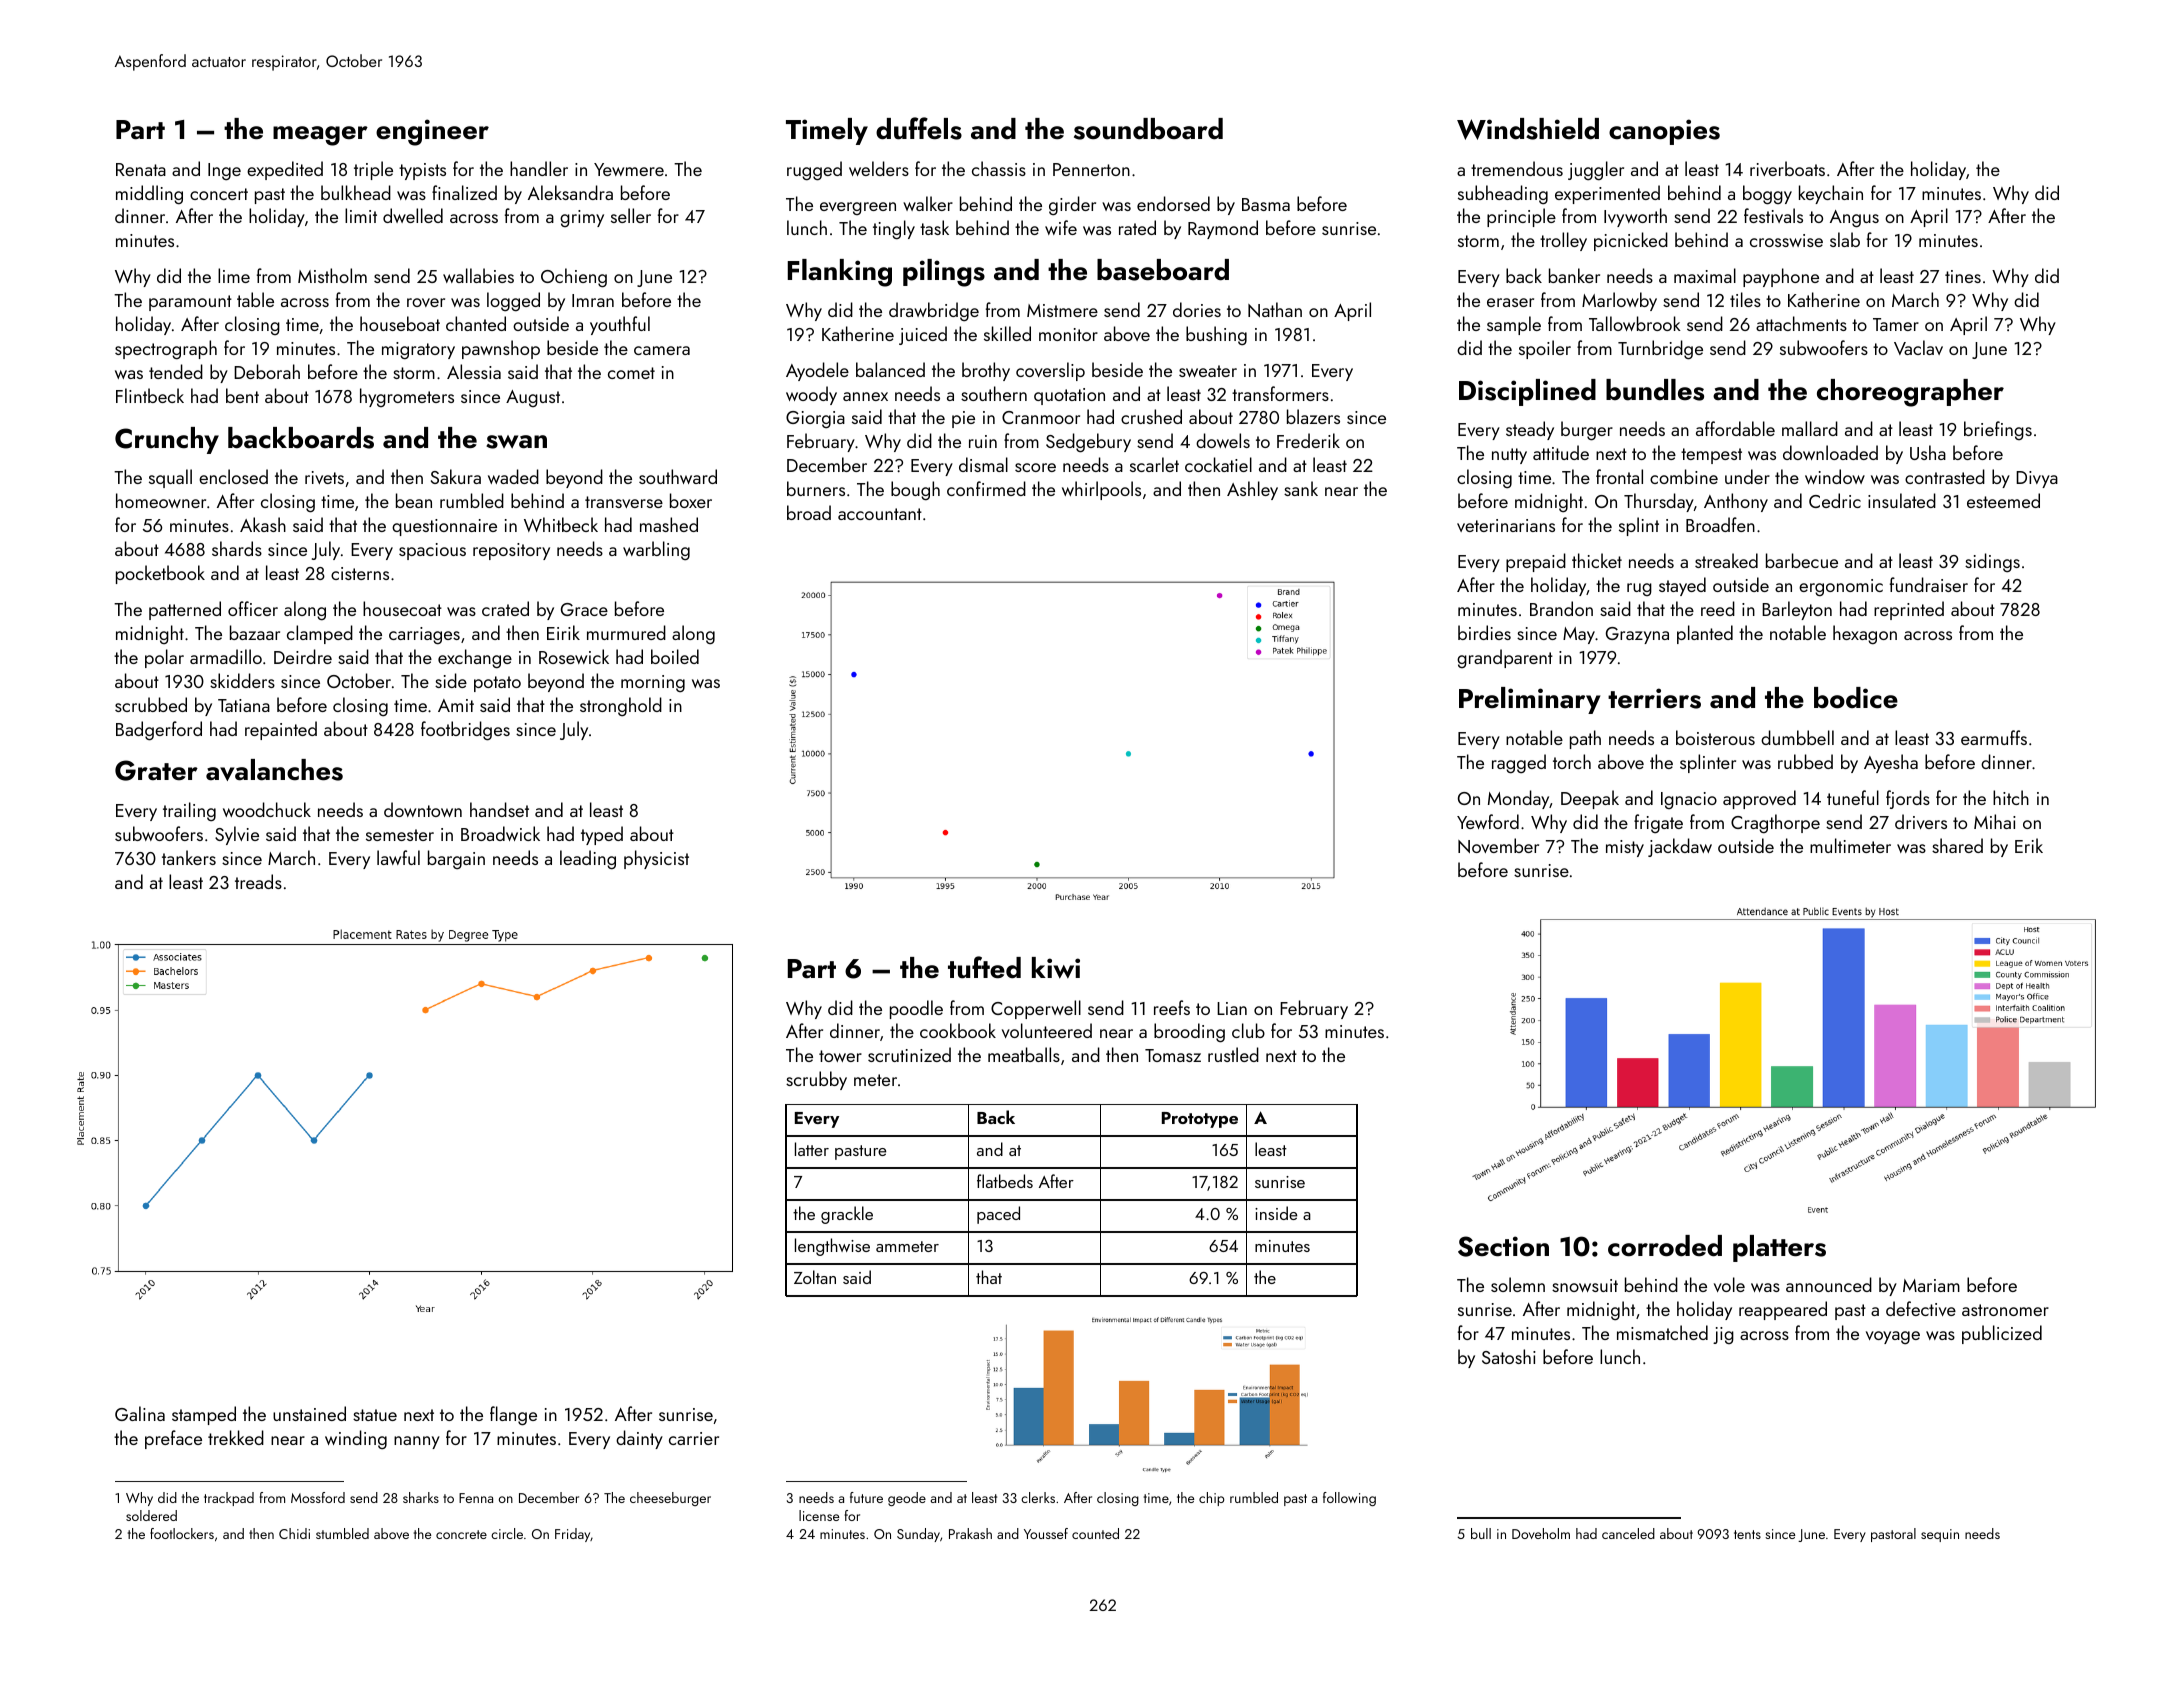  What do you see at coordinates (2005, 1310) in the document?
I see `astronomer` at bounding box center [2005, 1310].
